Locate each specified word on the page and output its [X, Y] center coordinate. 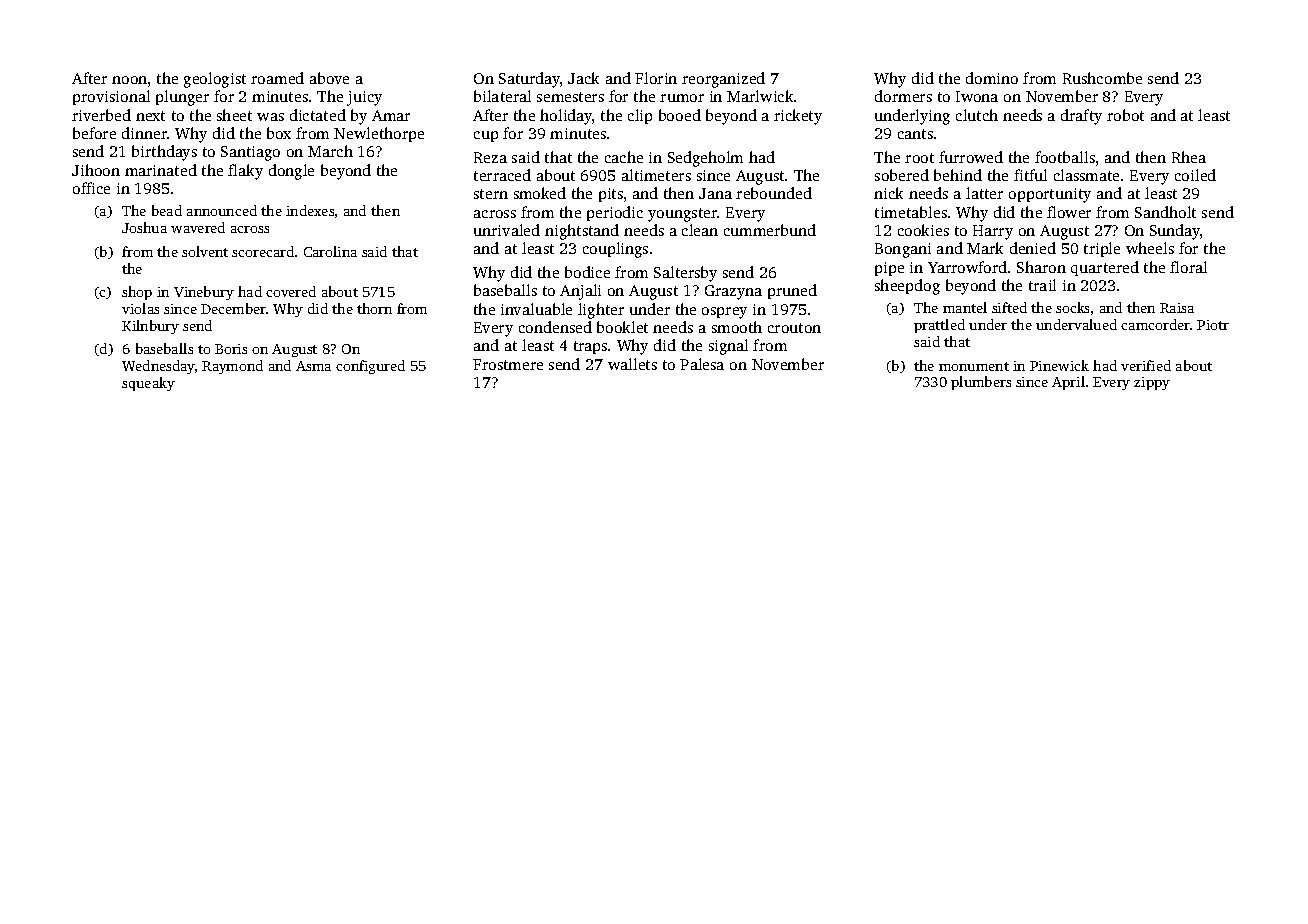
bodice [587, 272]
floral [1188, 267]
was [270, 117]
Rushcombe [1102, 78]
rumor [682, 98]
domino [992, 78]
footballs [1065, 157]
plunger [182, 98]
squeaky [148, 384]
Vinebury [204, 293]
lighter [601, 311]
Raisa [1177, 308]
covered [291, 291]
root [919, 158]
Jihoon [96, 170]
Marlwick [760, 96]
